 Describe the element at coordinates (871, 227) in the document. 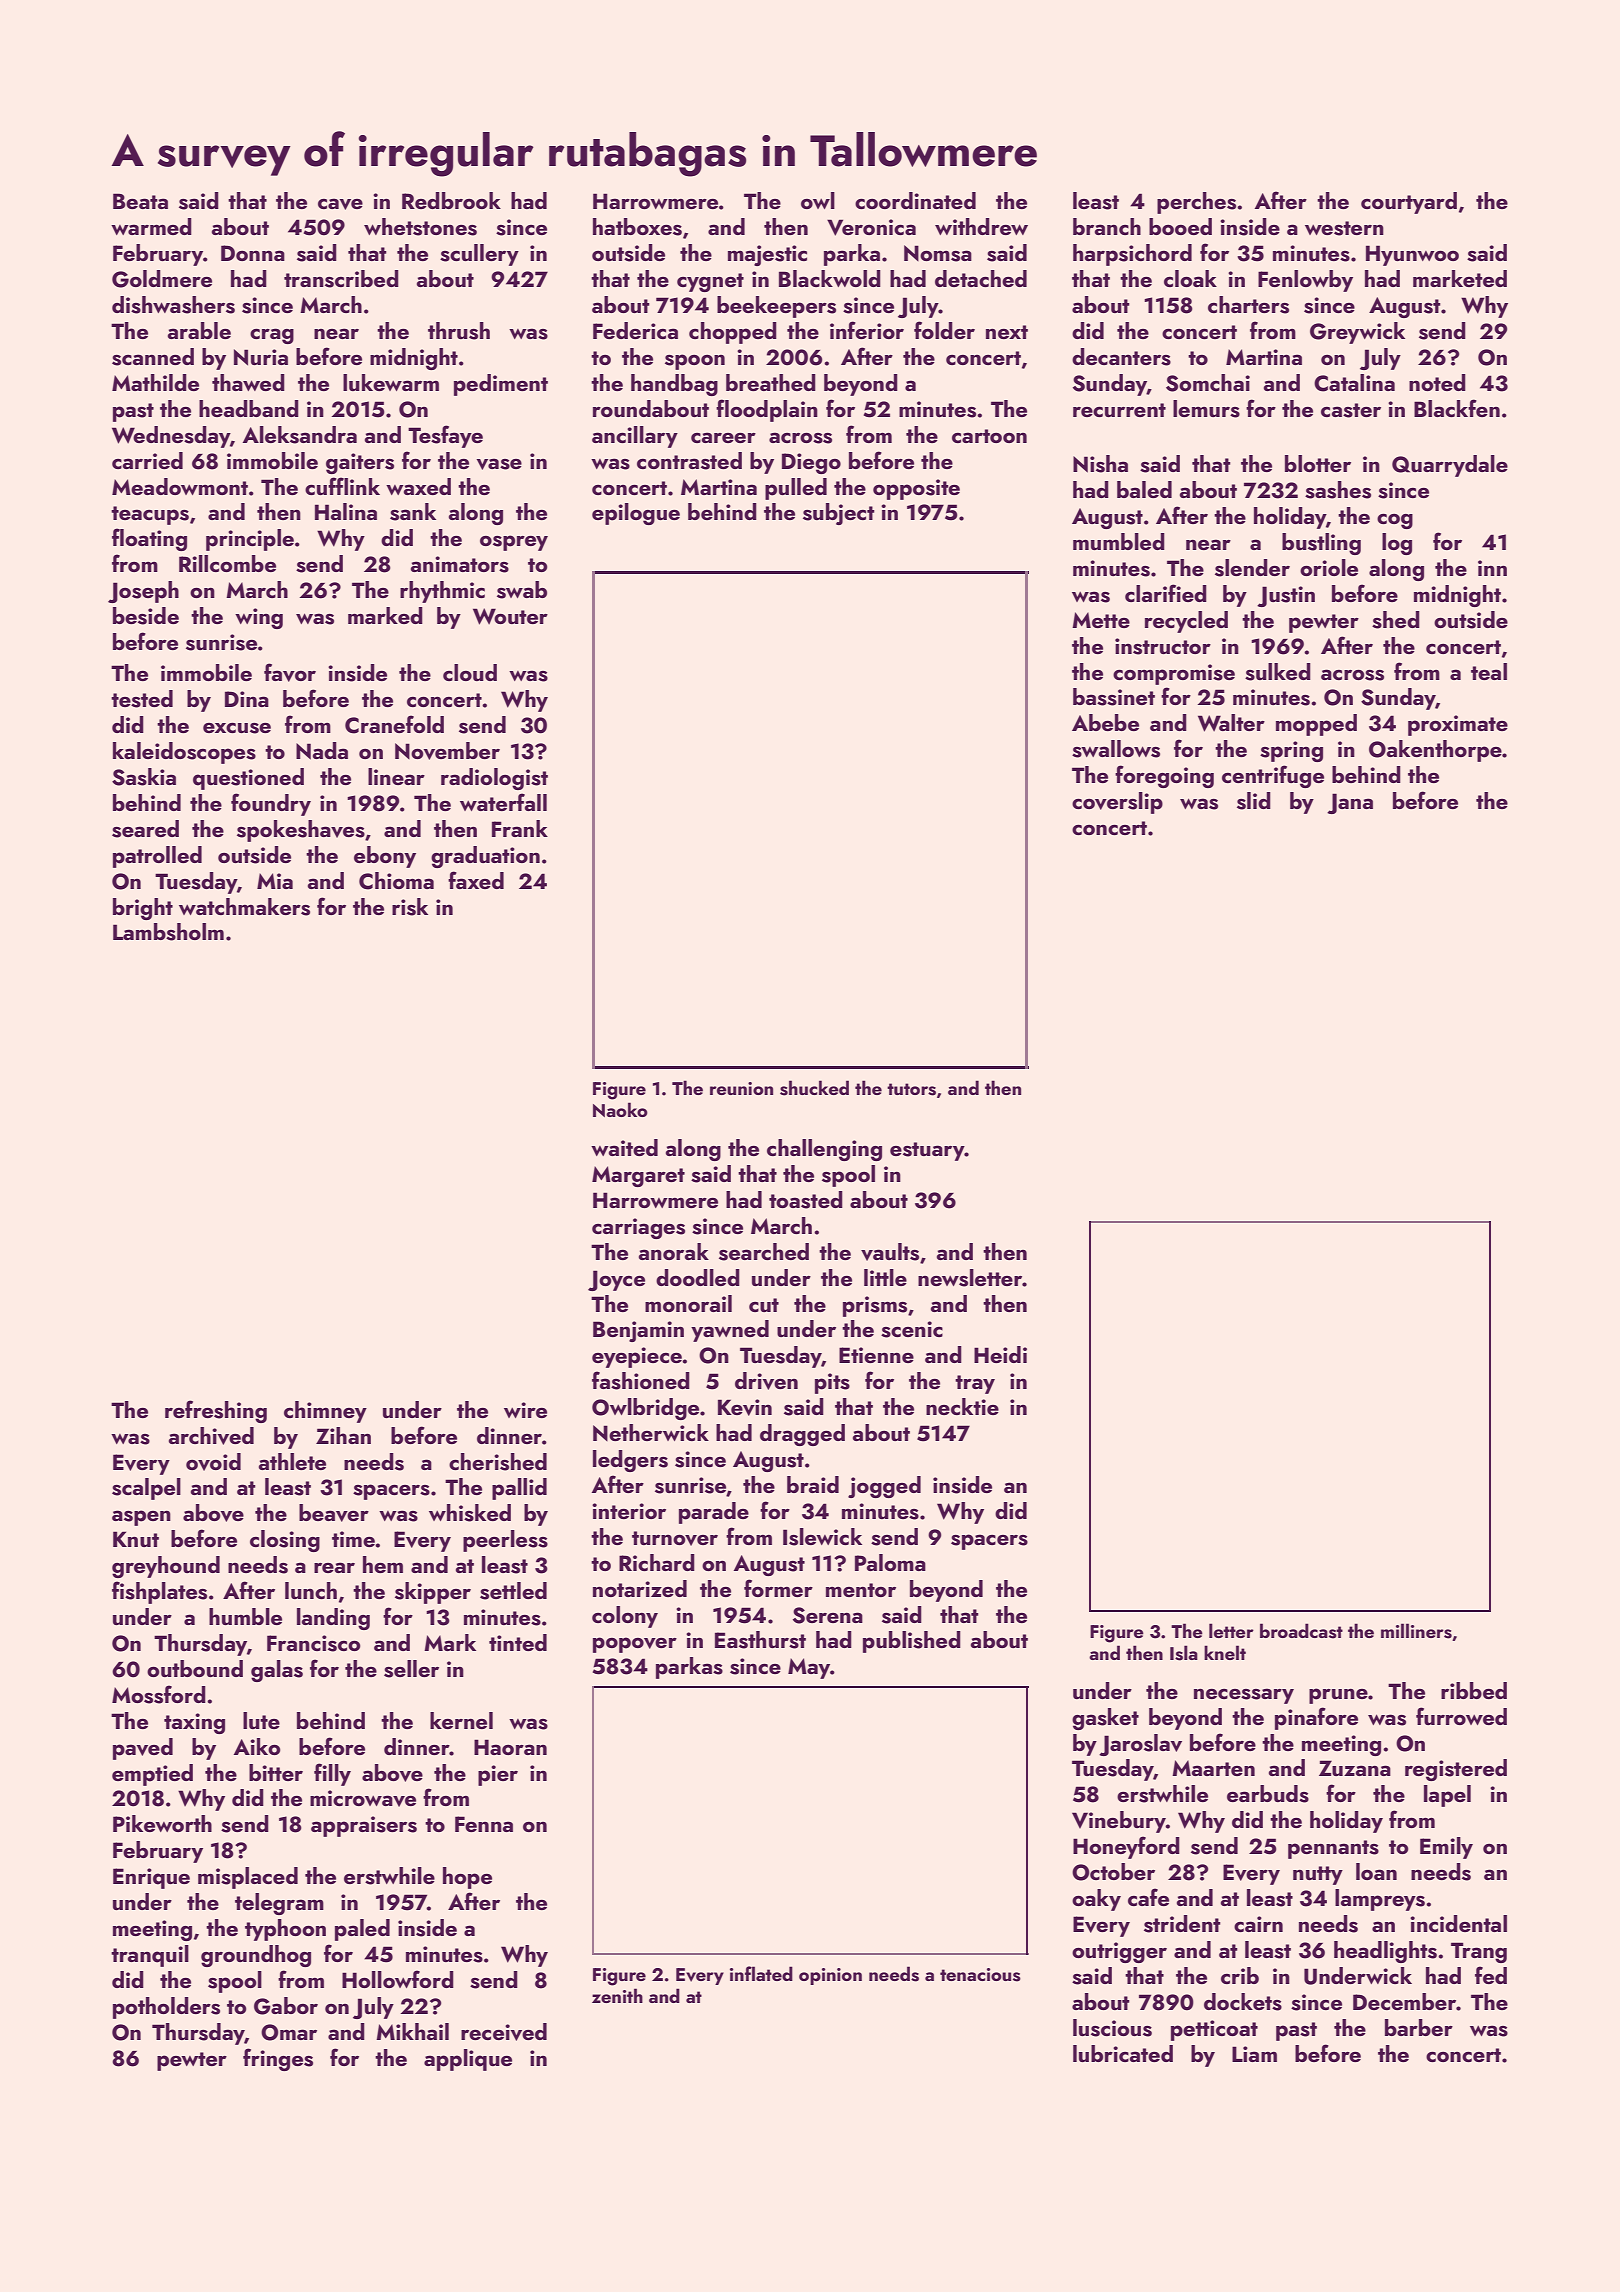

I see `Veronica` at that location.
